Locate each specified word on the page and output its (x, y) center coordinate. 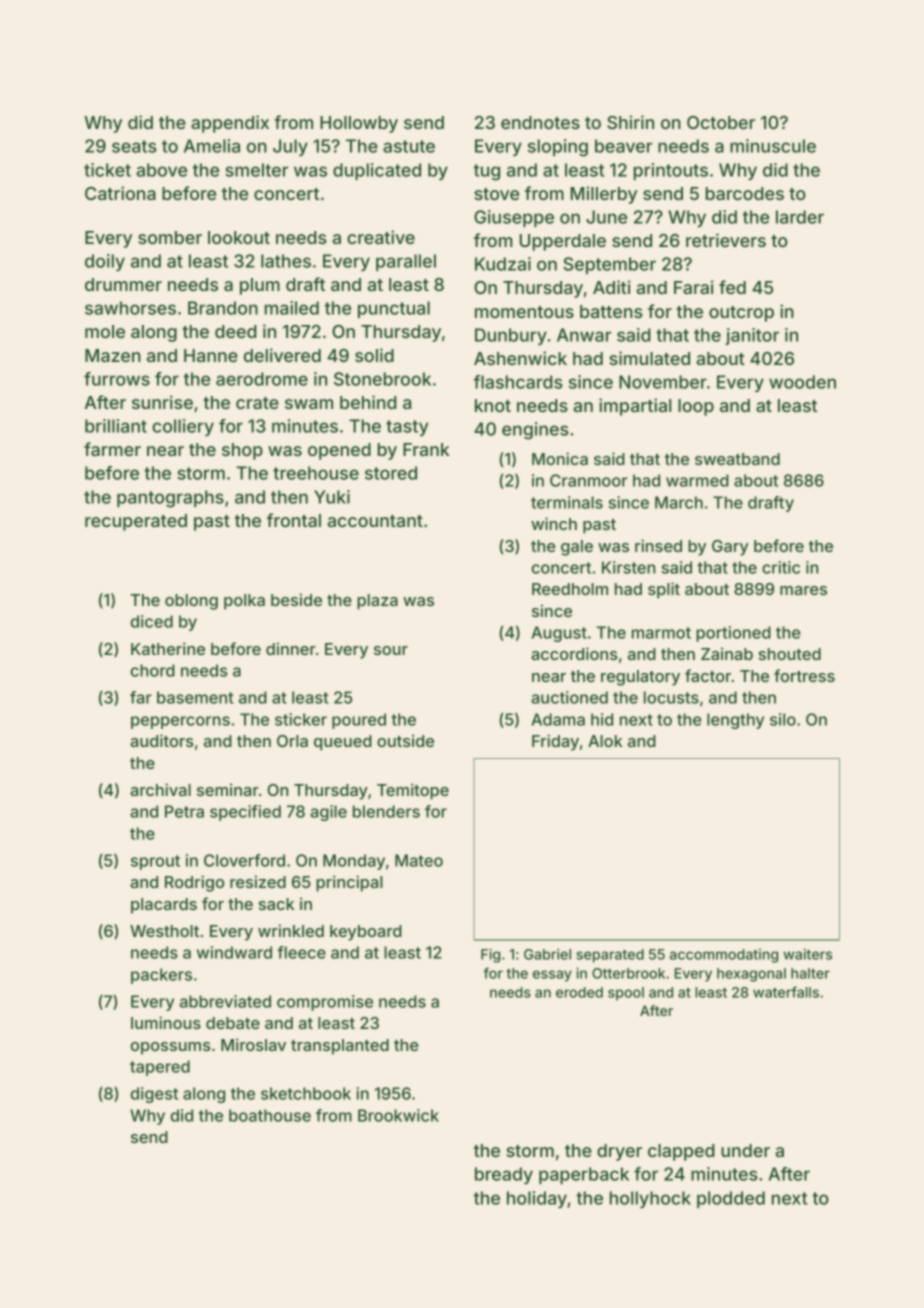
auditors (162, 740)
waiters (807, 954)
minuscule (773, 146)
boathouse (270, 1115)
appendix (230, 124)
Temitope (413, 791)
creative (381, 237)
